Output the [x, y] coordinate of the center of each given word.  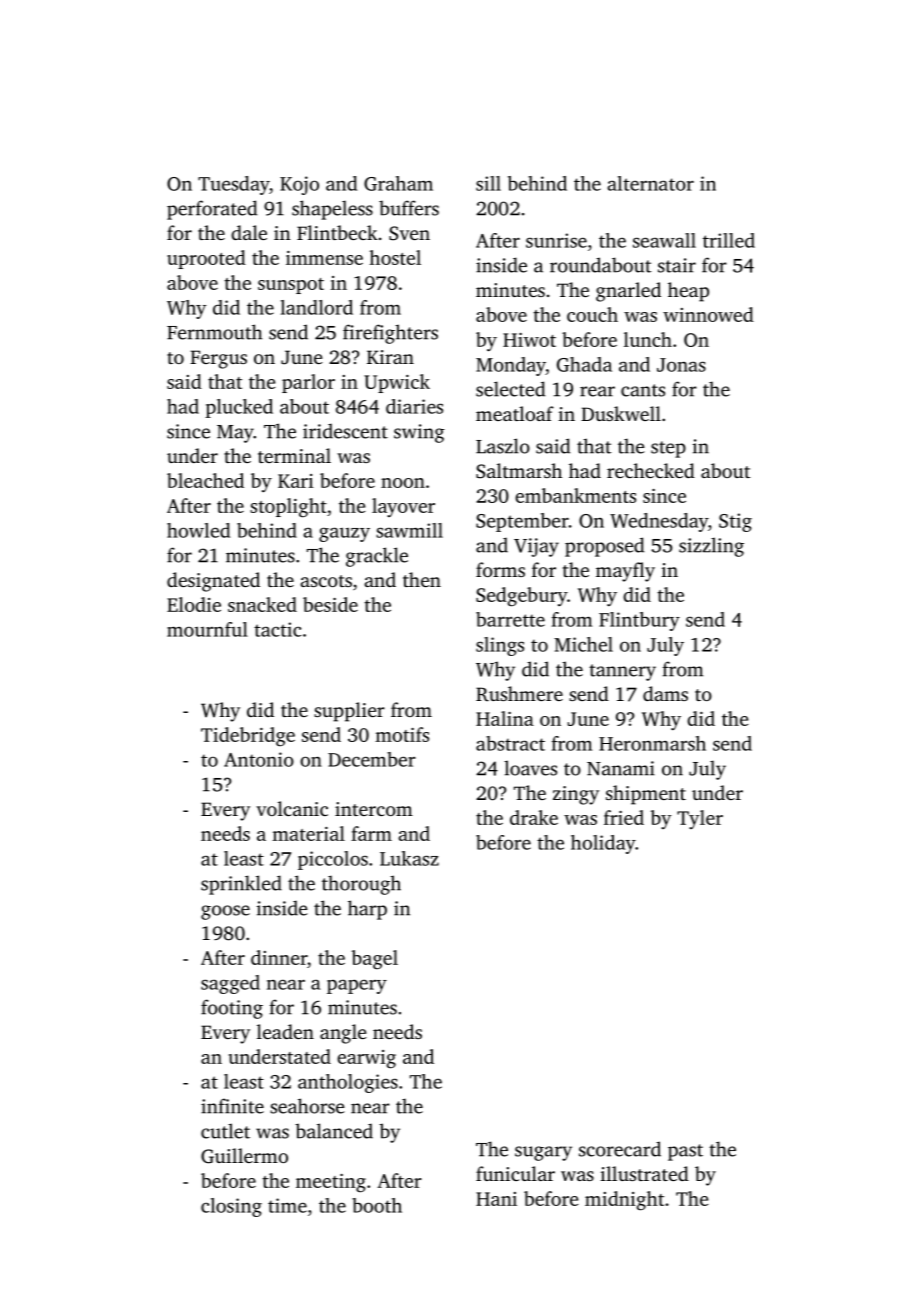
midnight [624, 1201]
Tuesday [233, 185]
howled [198, 530]
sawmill [409, 530]
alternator [650, 183]
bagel [374, 959]
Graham [398, 183]
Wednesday [659, 522]
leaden [285, 1031]
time [287, 1205]
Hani [496, 1199]
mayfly [625, 572]
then [422, 579]
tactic [278, 629]
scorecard [620, 1149]
